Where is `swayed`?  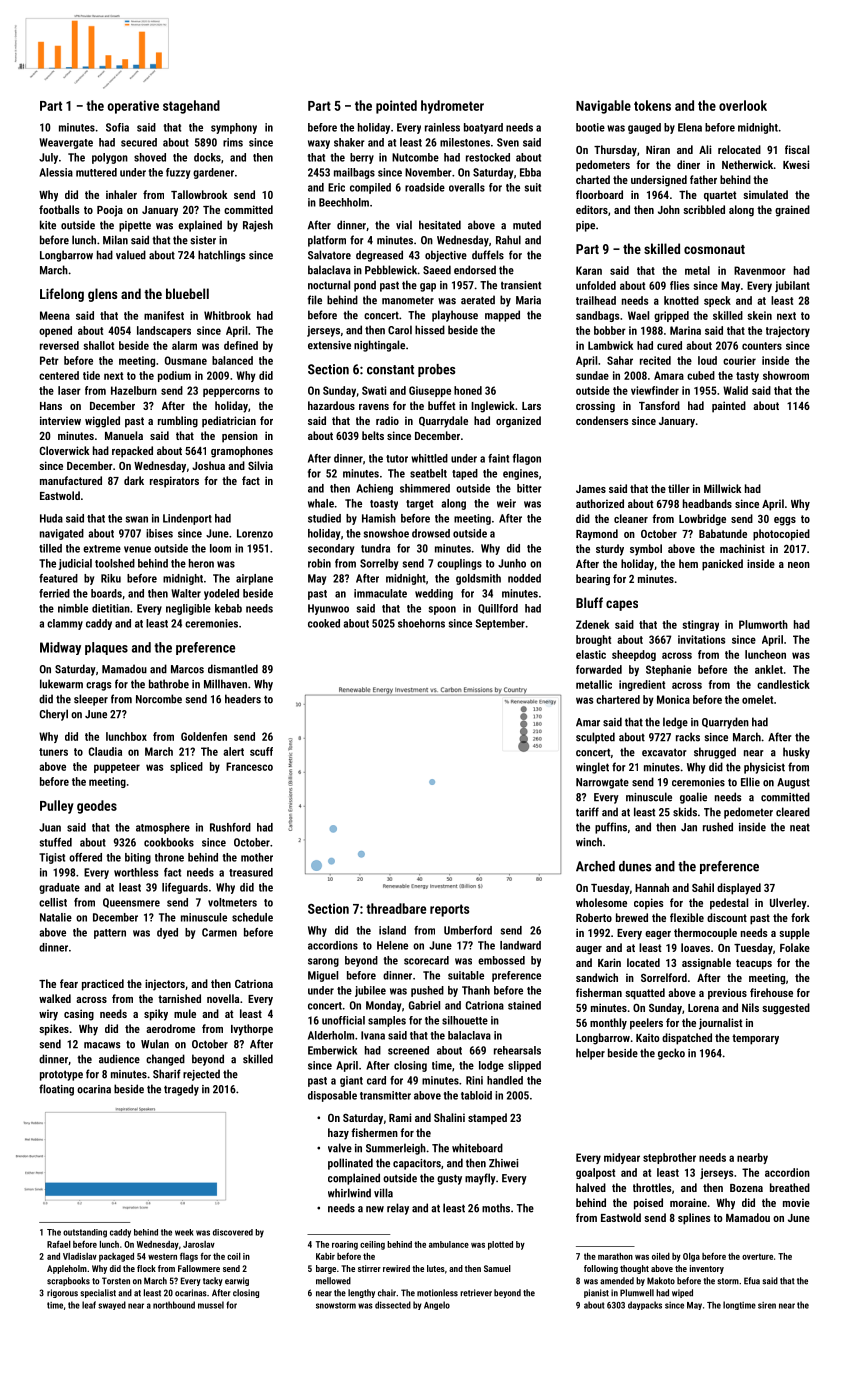
swayed is located at coordinates (112, 1305).
